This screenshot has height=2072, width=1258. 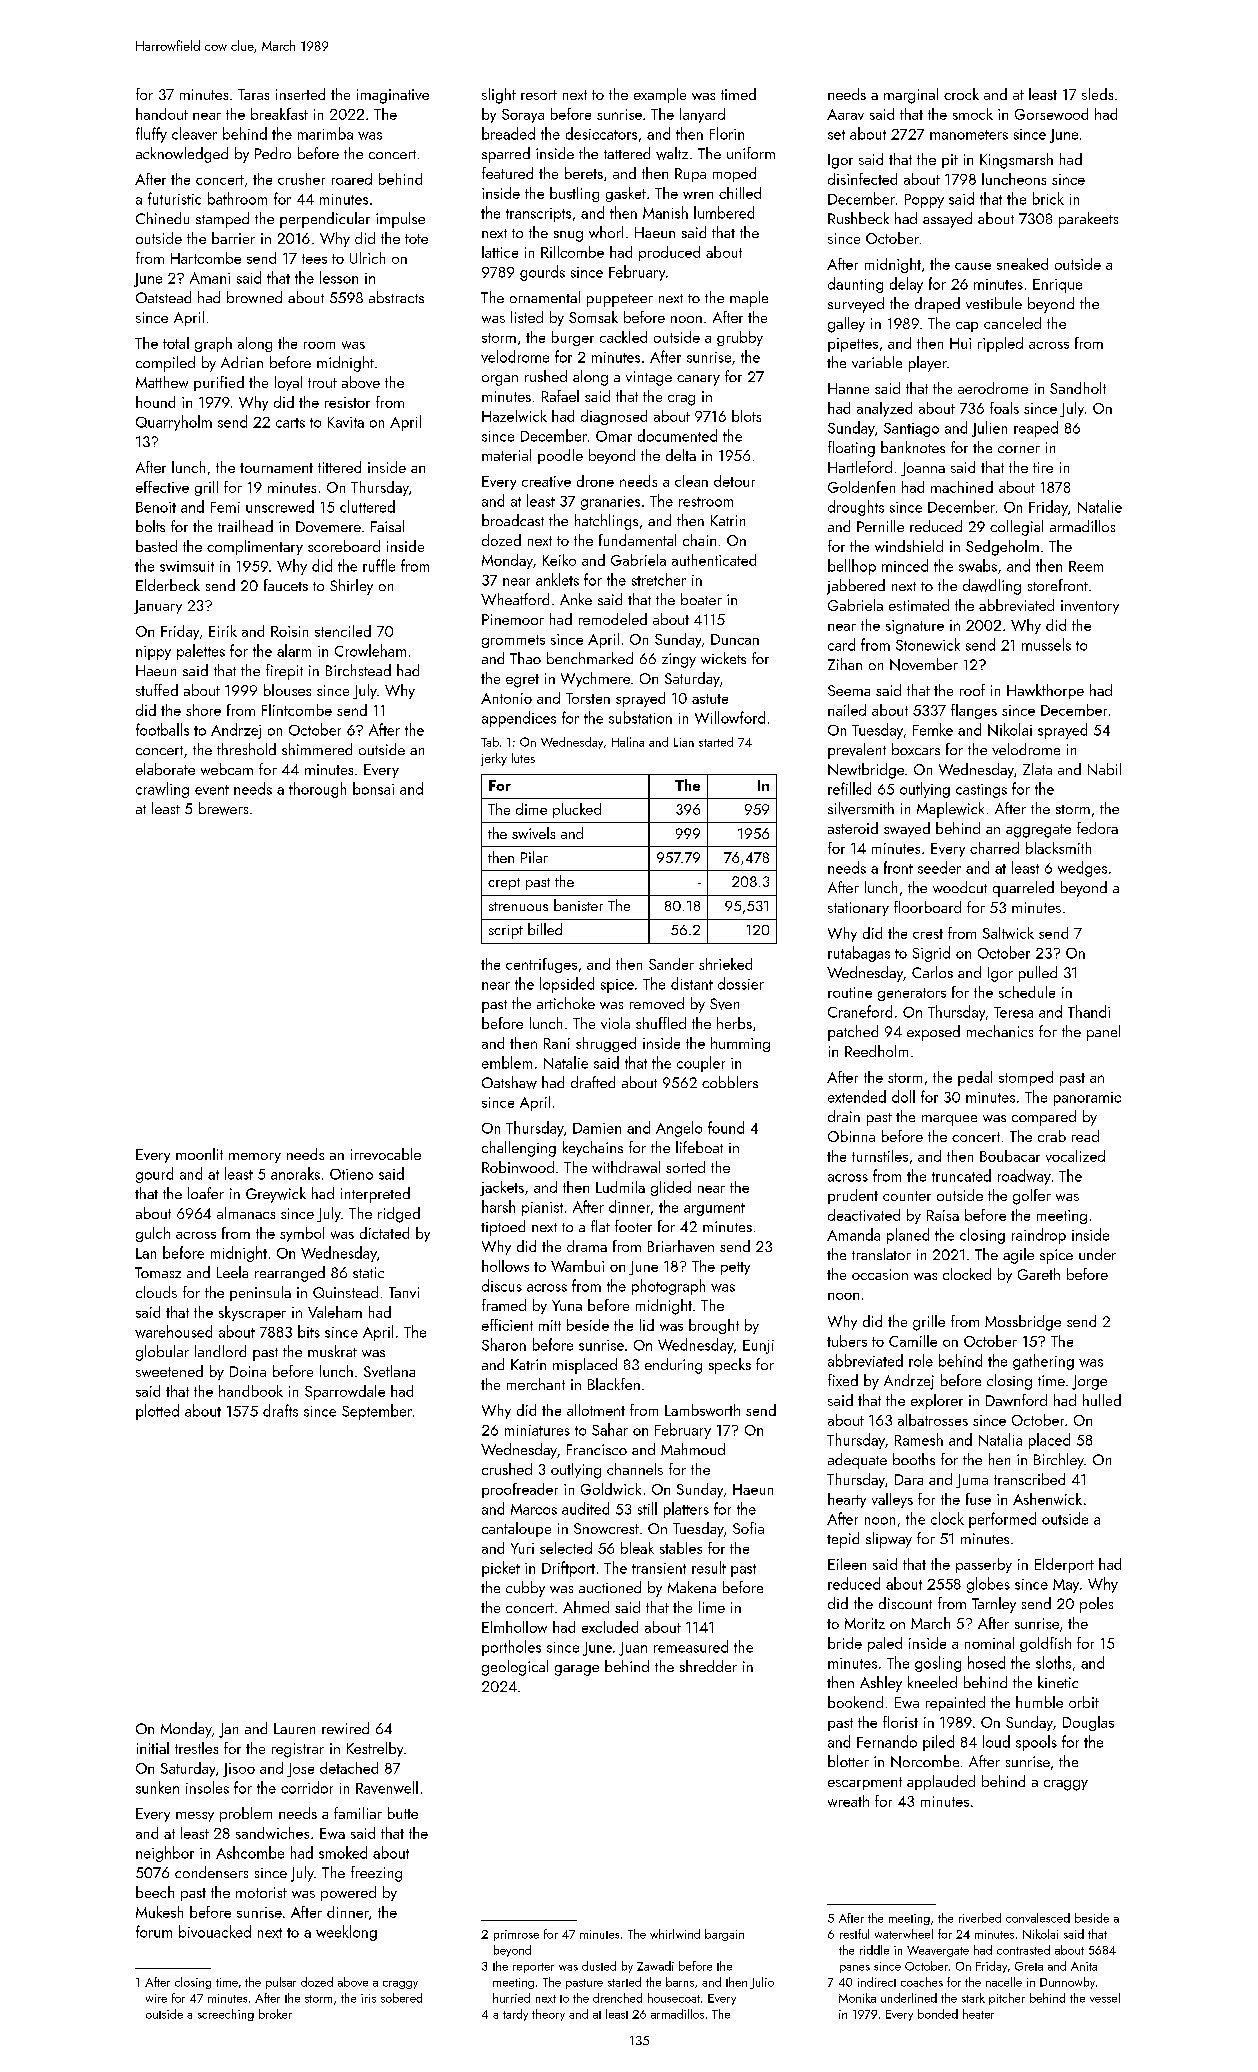 I want to click on miniatures, so click(x=537, y=1430).
